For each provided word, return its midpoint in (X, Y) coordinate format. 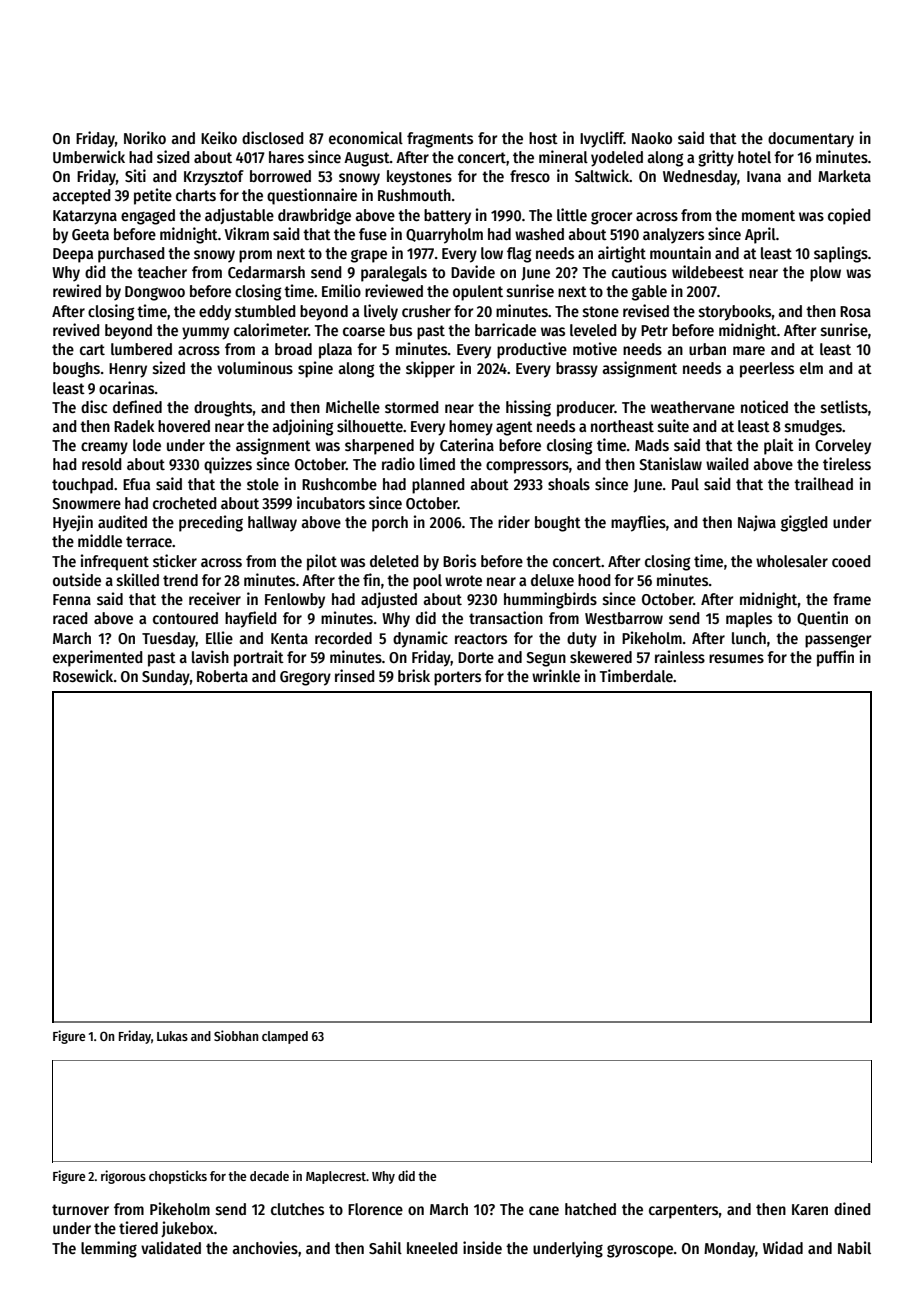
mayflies (638, 523)
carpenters (684, 1211)
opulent (478, 293)
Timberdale (636, 675)
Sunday (166, 678)
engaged (148, 217)
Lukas (172, 1036)
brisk (414, 675)
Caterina (467, 444)
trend (180, 580)
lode (147, 445)
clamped (285, 1037)
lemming (109, 1249)
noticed (764, 406)
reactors (481, 638)
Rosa (855, 311)
